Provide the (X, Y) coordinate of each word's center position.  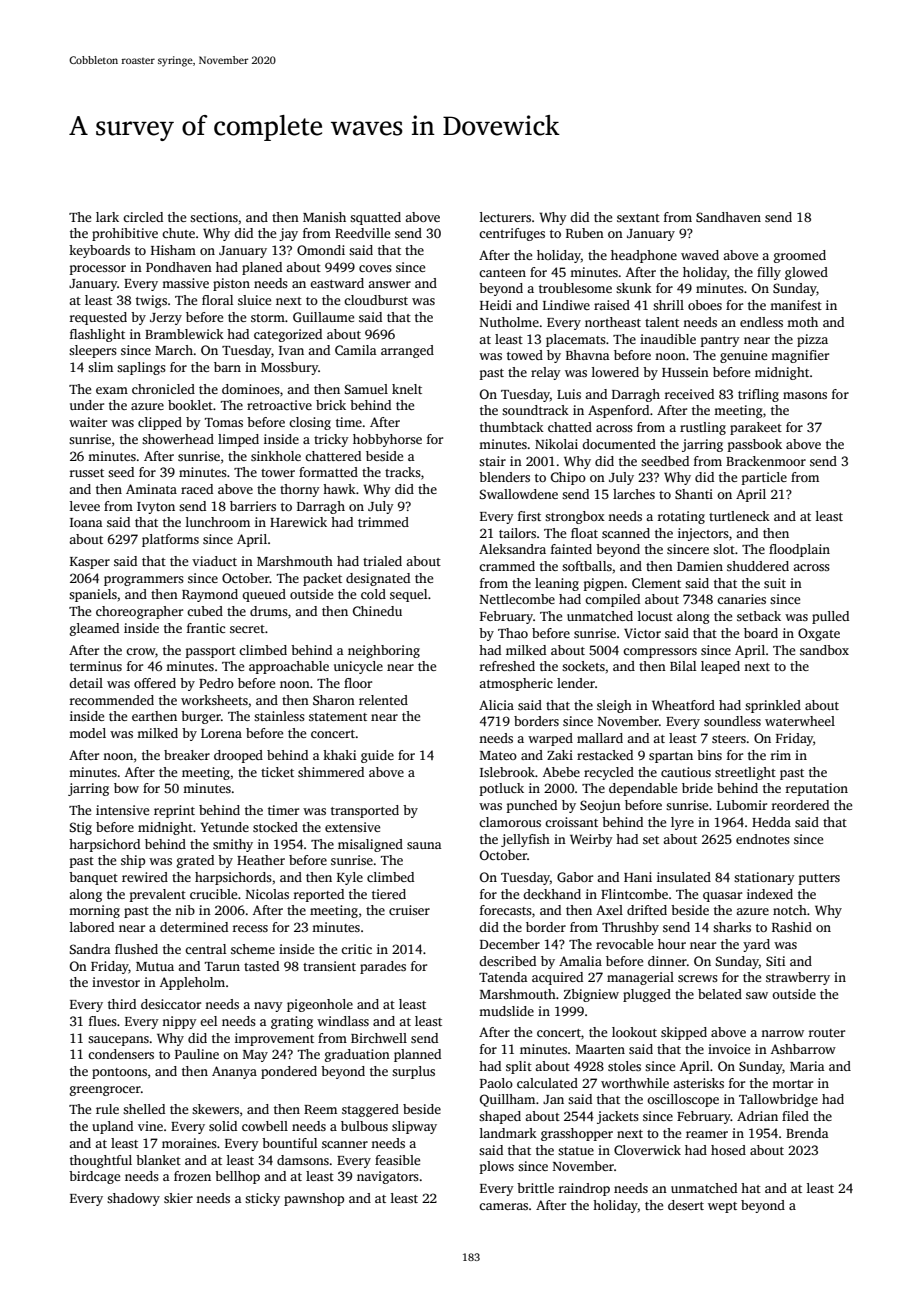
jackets (618, 1117)
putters (819, 879)
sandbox (824, 650)
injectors (703, 534)
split (519, 1067)
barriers (253, 506)
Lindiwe (566, 305)
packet (322, 579)
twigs (151, 301)
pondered (289, 1072)
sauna (424, 845)
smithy (233, 845)
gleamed (94, 629)
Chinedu (377, 611)
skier (178, 1198)
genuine (743, 356)
